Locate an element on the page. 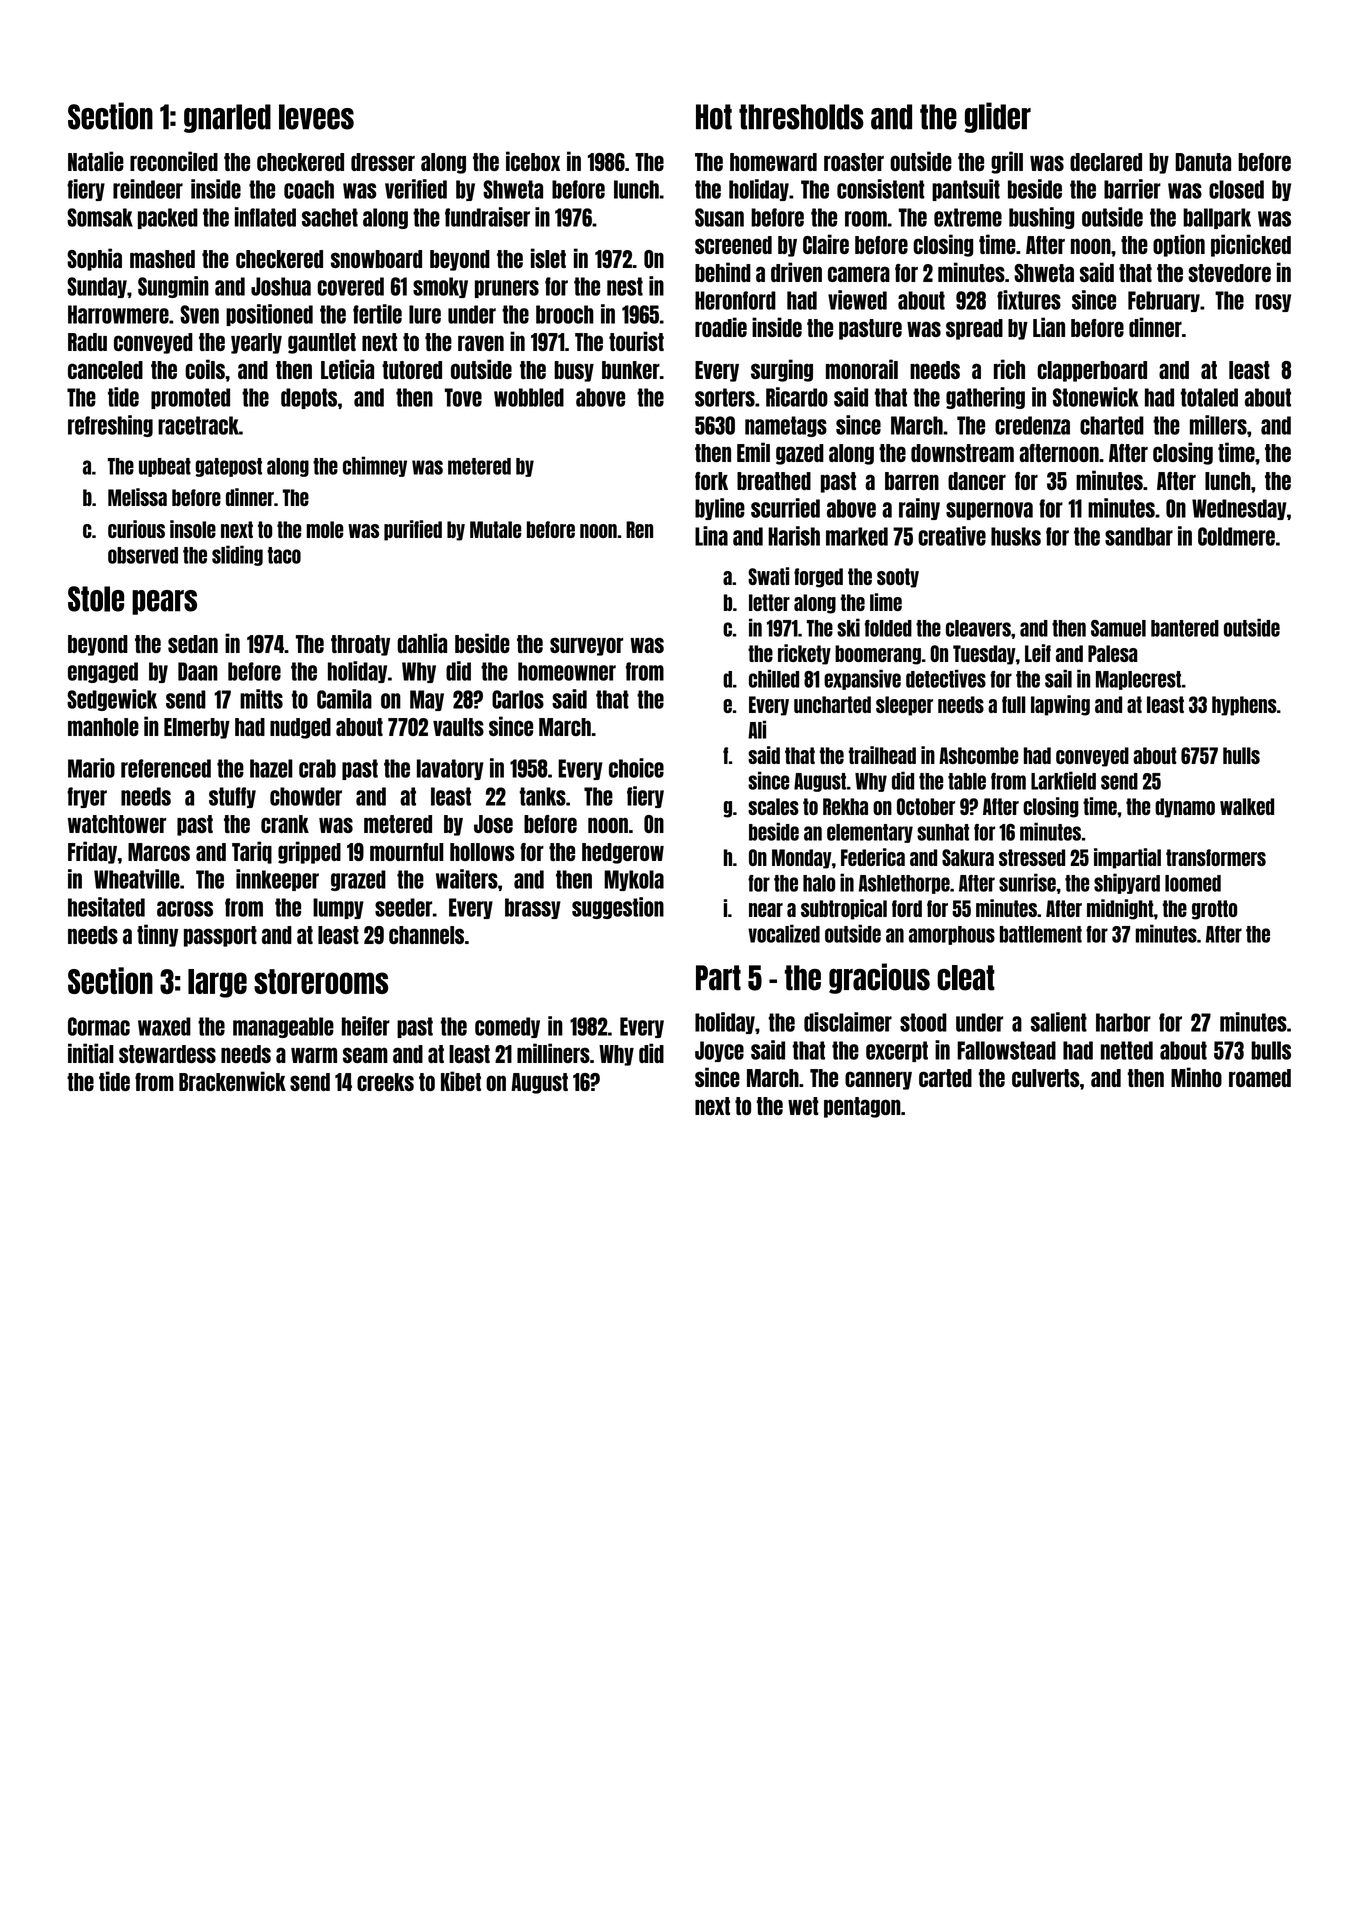 This document has height=1922, width=1359. gatepost is located at coordinates (229, 467).
